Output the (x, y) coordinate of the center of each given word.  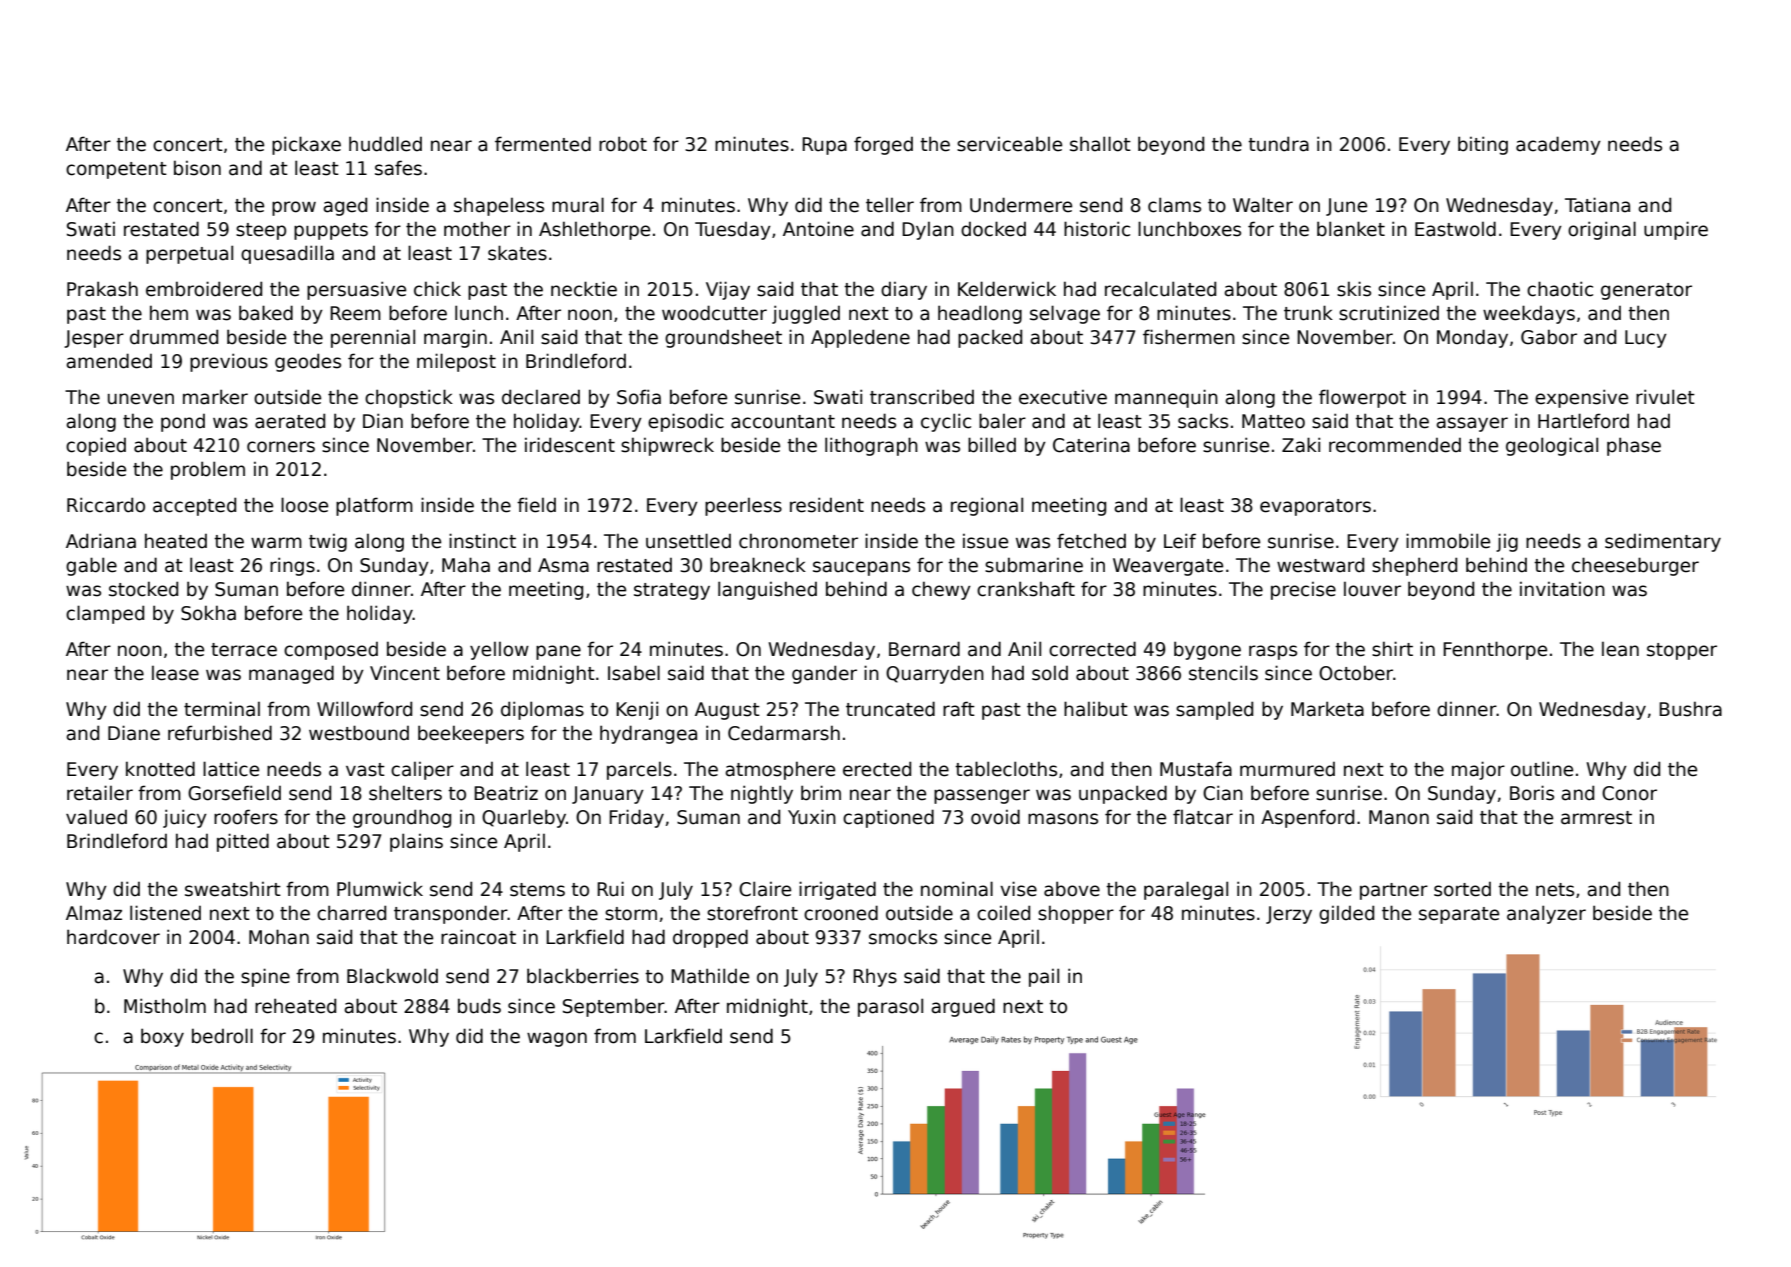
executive (1063, 397)
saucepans (861, 568)
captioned (888, 818)
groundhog (402, 818)
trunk (1308, 313)
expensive (1581, 398)
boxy (162, 1037)
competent (116, 170)
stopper (1682, 651)
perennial (373, 338)
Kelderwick (1007, 289)
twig (328, 543)
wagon (557, 1039)
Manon (1399, 817)
